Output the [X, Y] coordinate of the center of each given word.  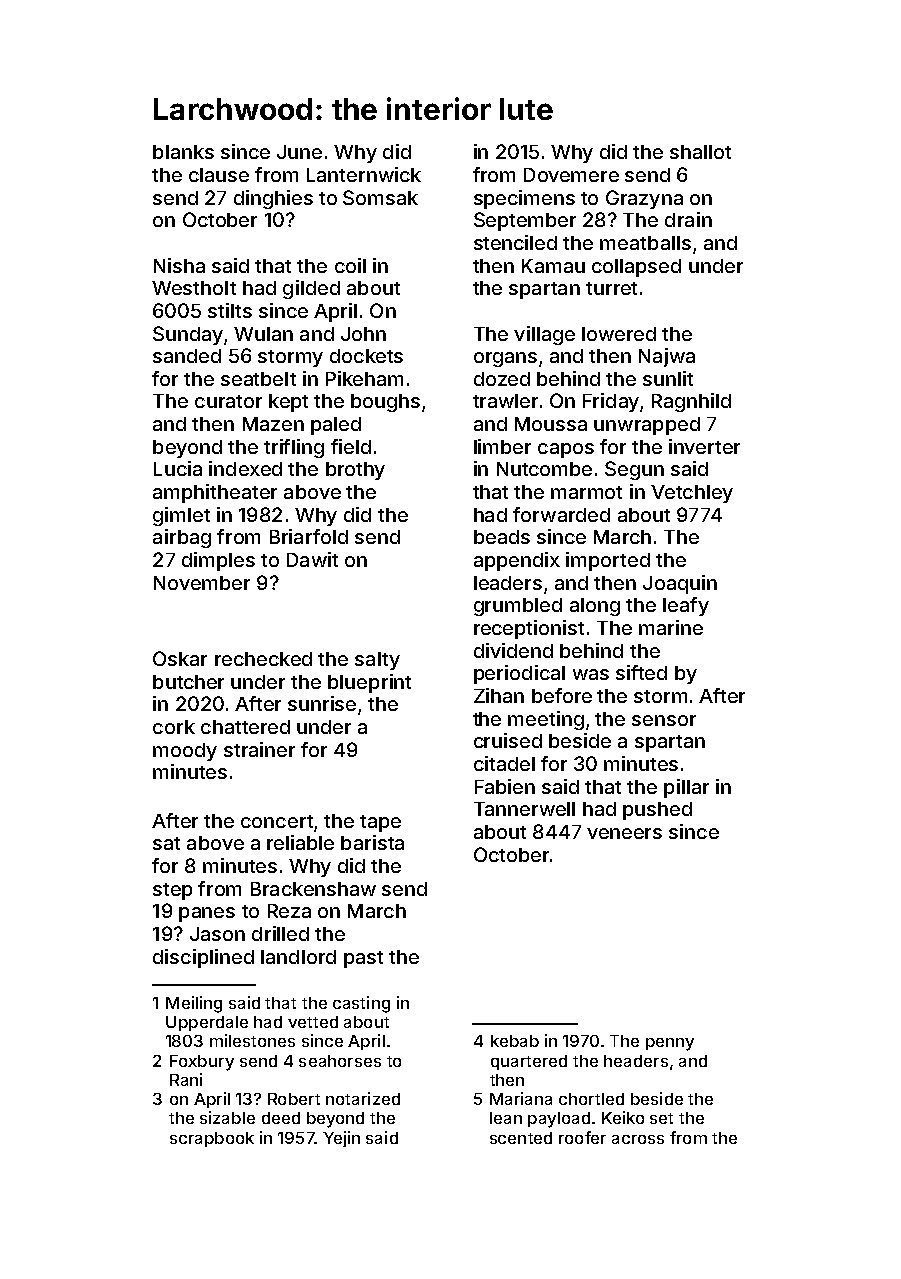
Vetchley [692, 494]
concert [277, 821]
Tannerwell [524, 809]
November [202, 583]
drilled [280, 933]
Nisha [179, 265]
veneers [624, 833]
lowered [619, 334]
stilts [230, 310]
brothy [355, 471]
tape [380, 823]
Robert [294, 1099]
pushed [657, 811]
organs [505, 359]
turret [611, 288]
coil [350, 265]
